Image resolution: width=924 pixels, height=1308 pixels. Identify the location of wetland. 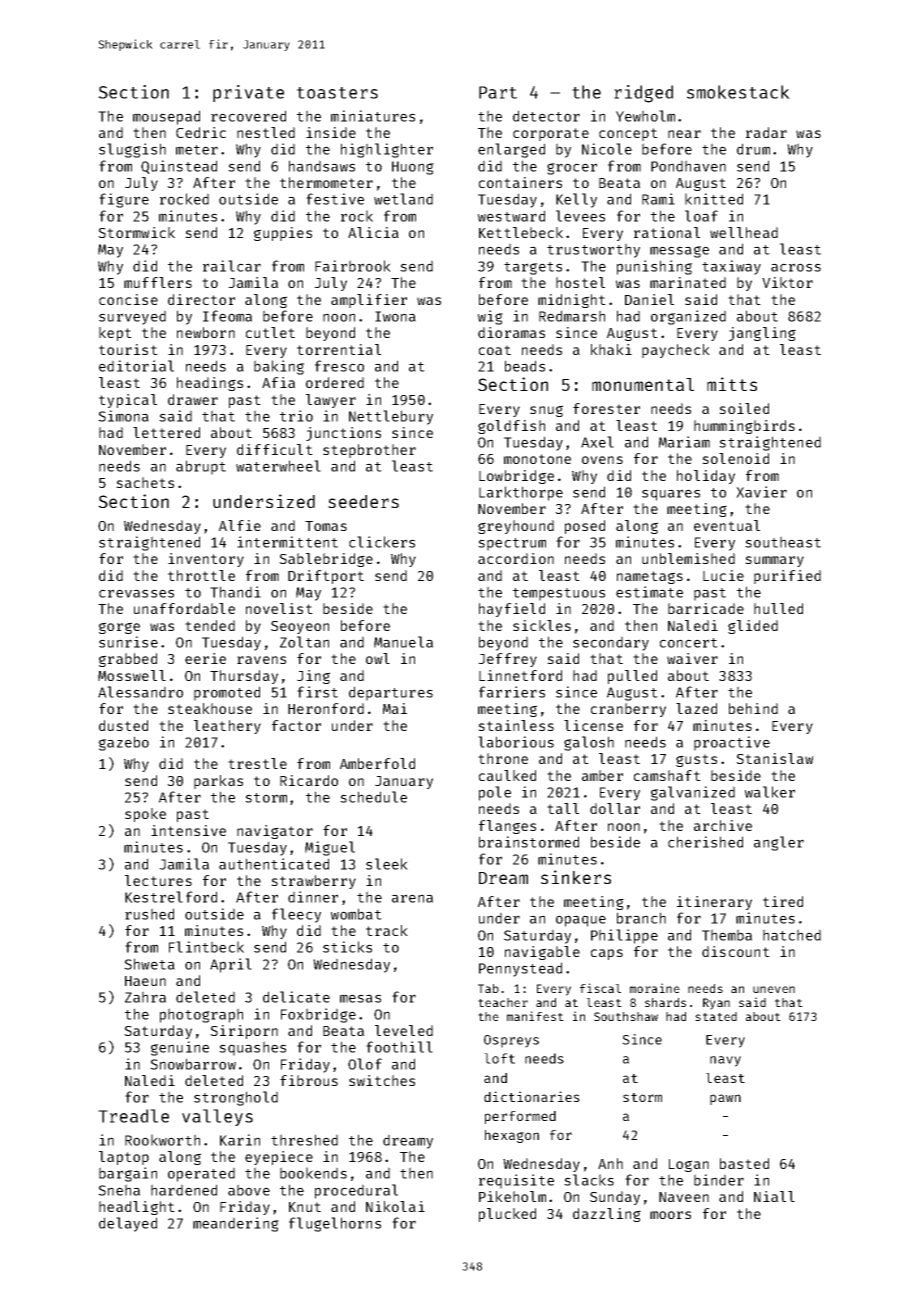
(403, 199).
